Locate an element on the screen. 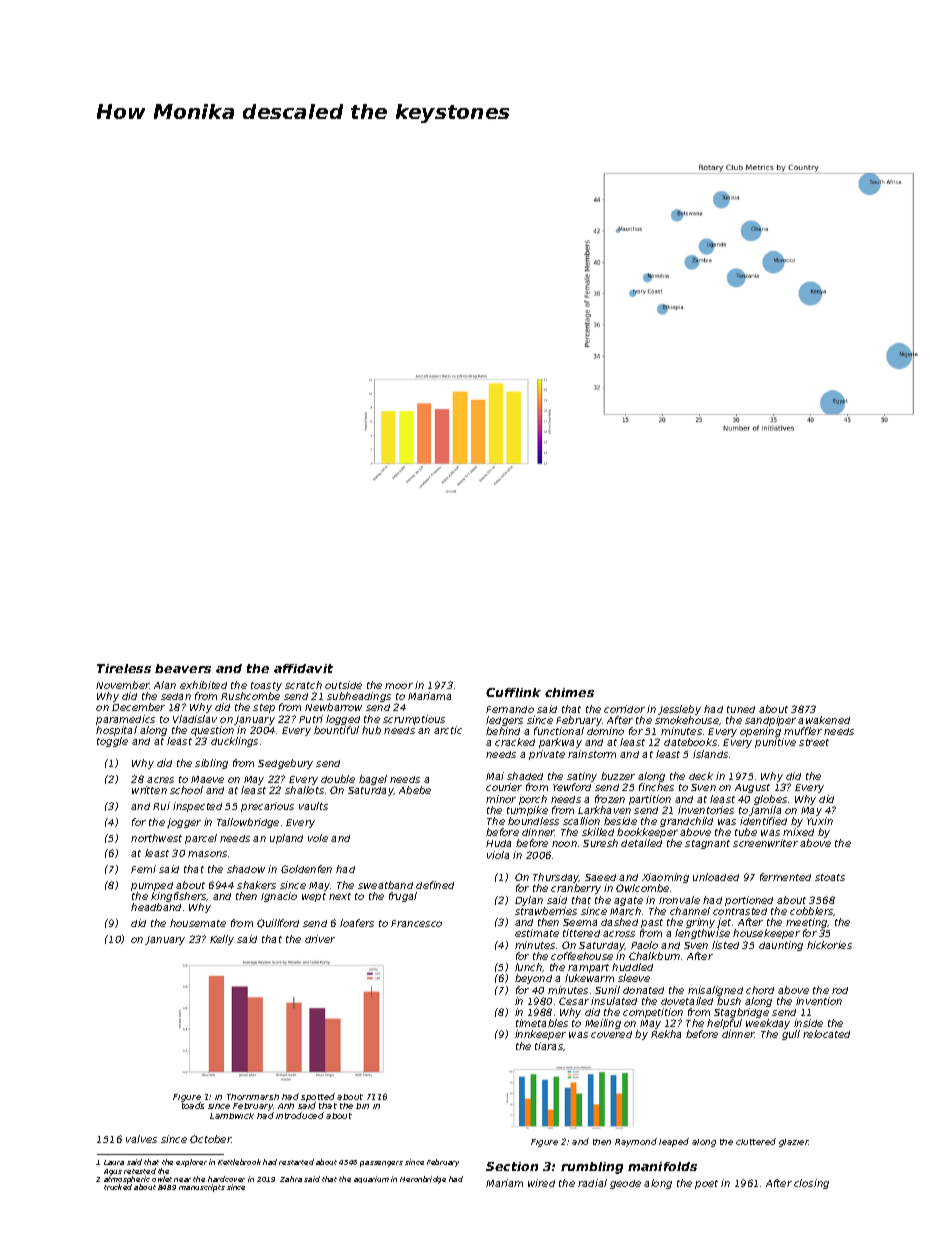 Image resolution: width=952 pixels, height=1233 pixels. leaped is located at coordinates (674, 1142).
